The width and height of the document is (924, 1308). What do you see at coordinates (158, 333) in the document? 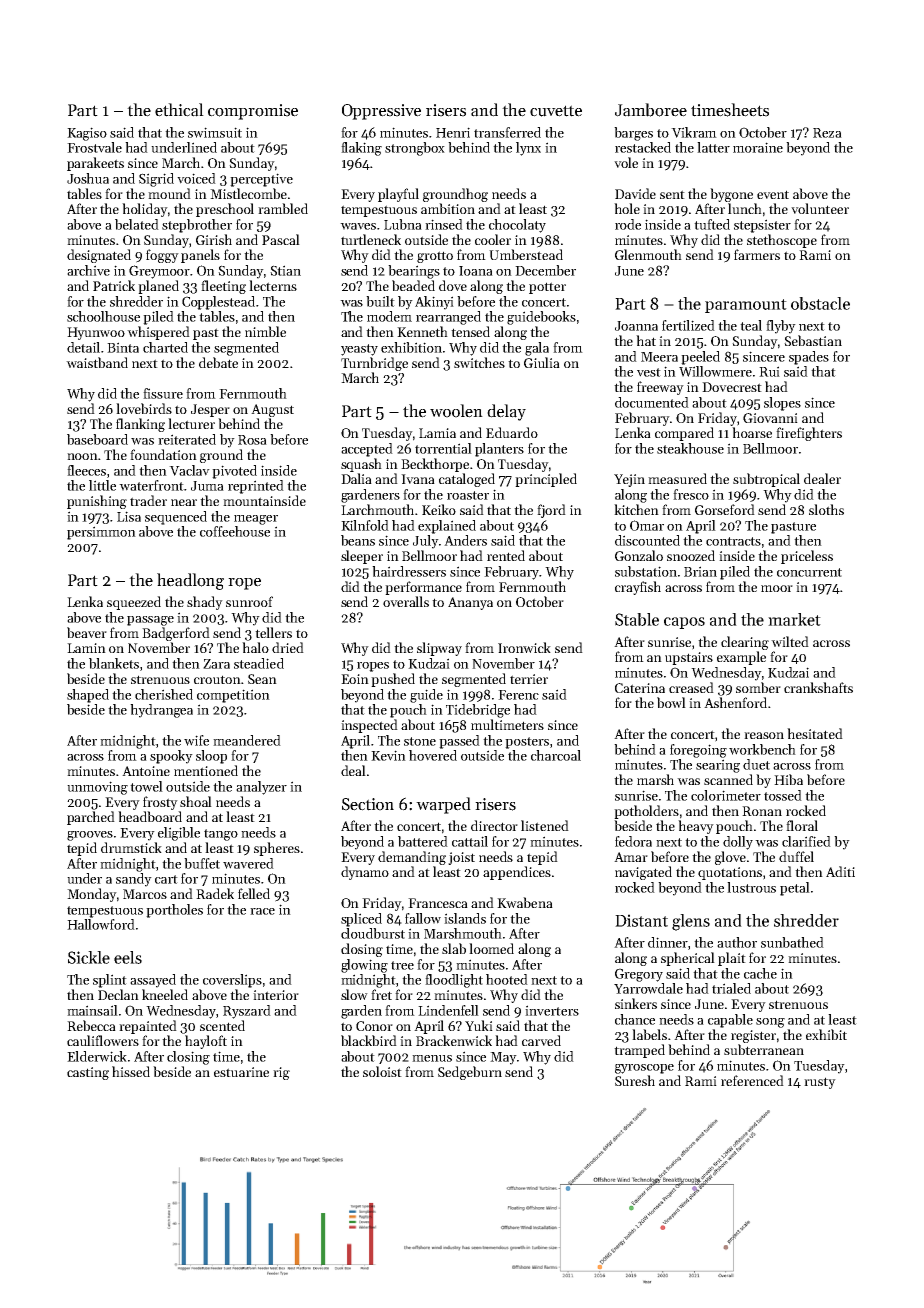
I see `whispered` at bounding box center [158, 333].
